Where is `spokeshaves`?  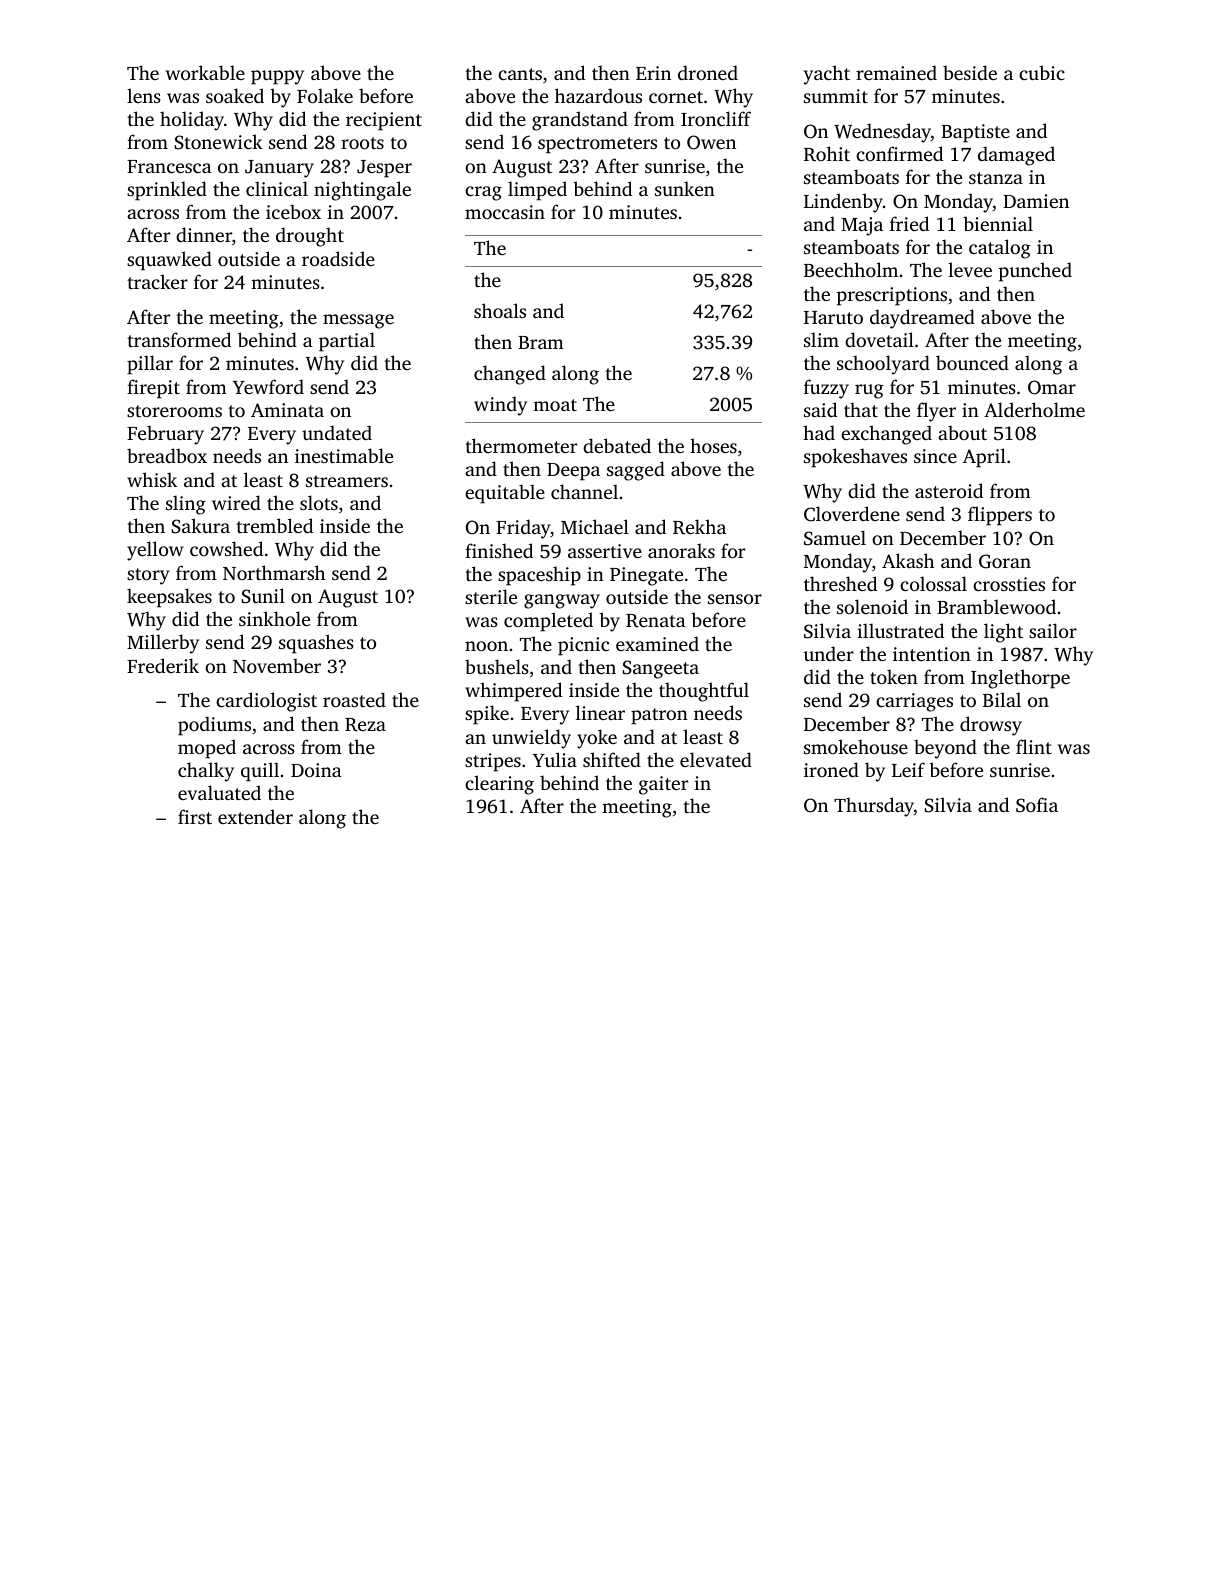
spokeshaves is located at coordinates (855, 458).
